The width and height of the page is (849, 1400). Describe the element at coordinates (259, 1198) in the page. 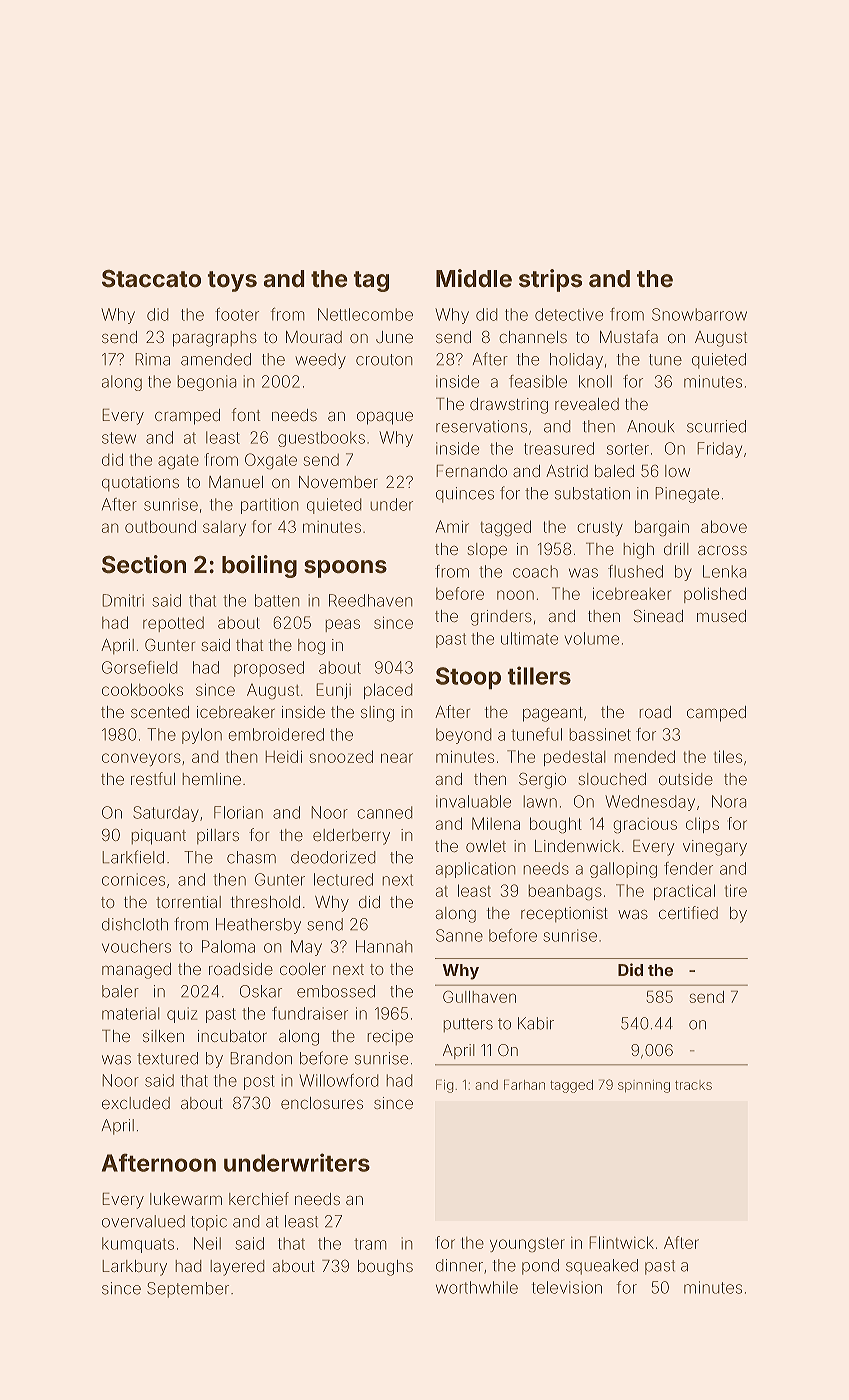

I see `kerchief` at that location.
